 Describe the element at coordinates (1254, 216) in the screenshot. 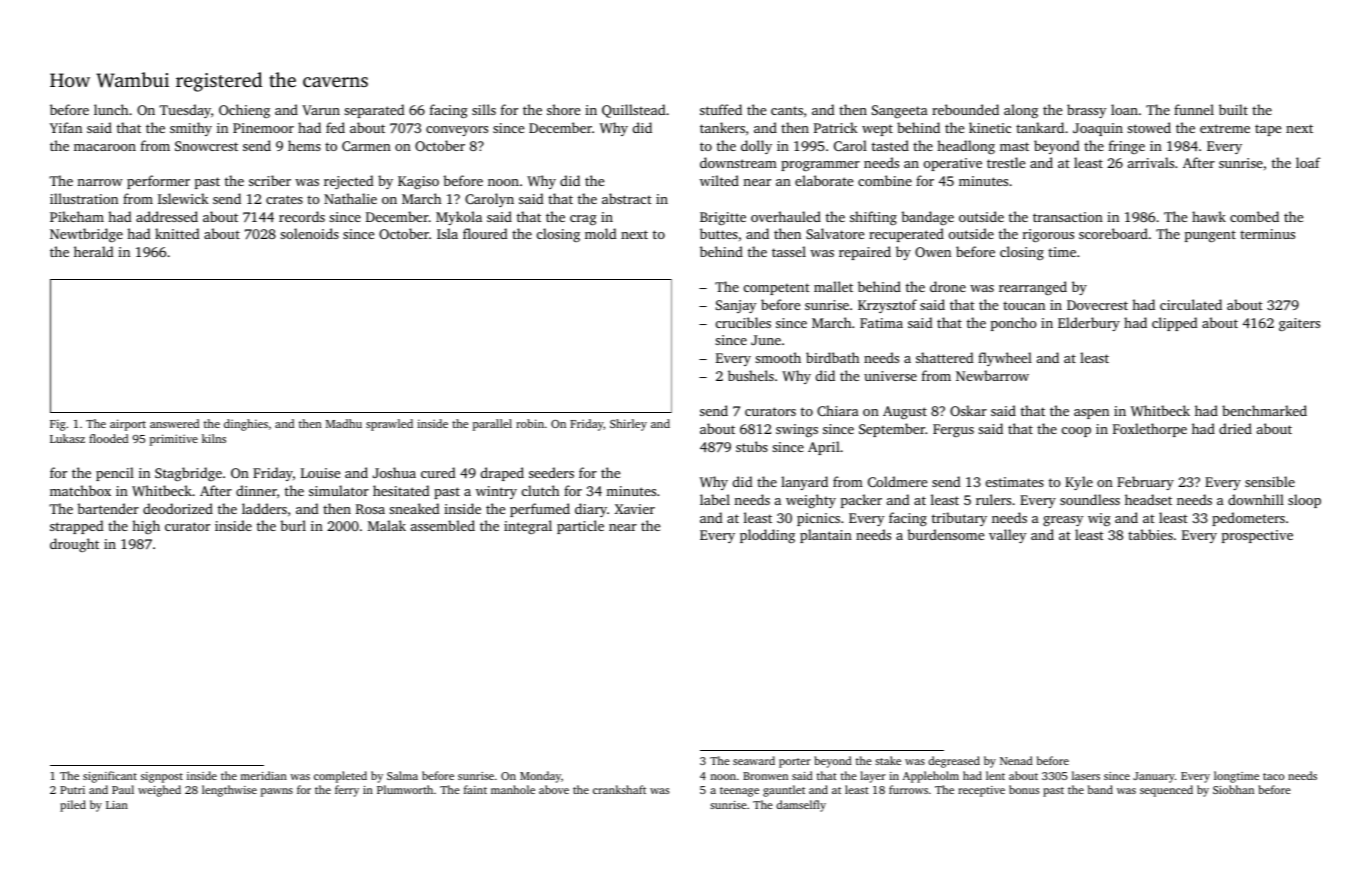

I see `combed` at that location.
